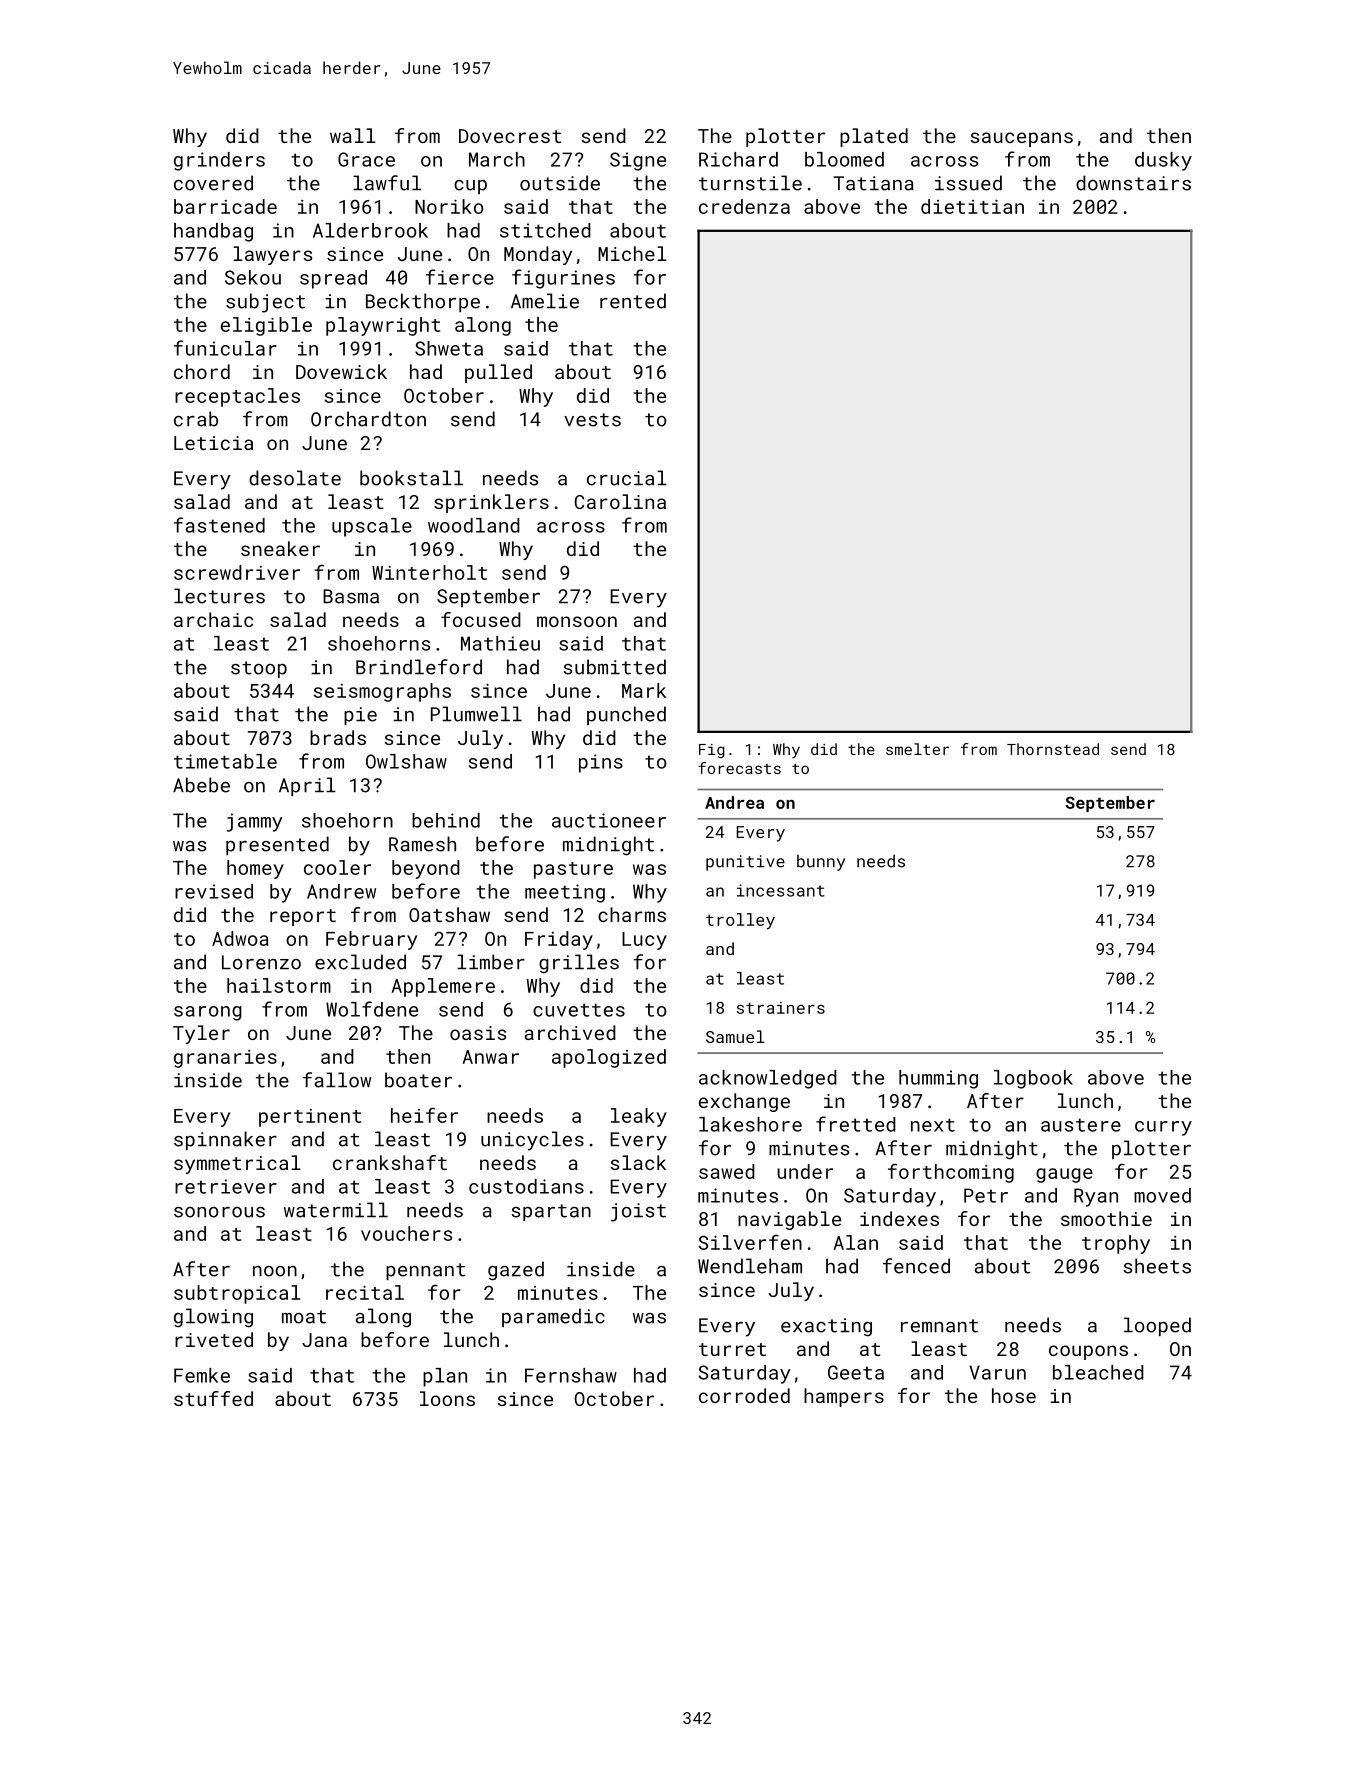 This page has height=1766, width=1365. I want to click on dusky, so click(1163, 161).
